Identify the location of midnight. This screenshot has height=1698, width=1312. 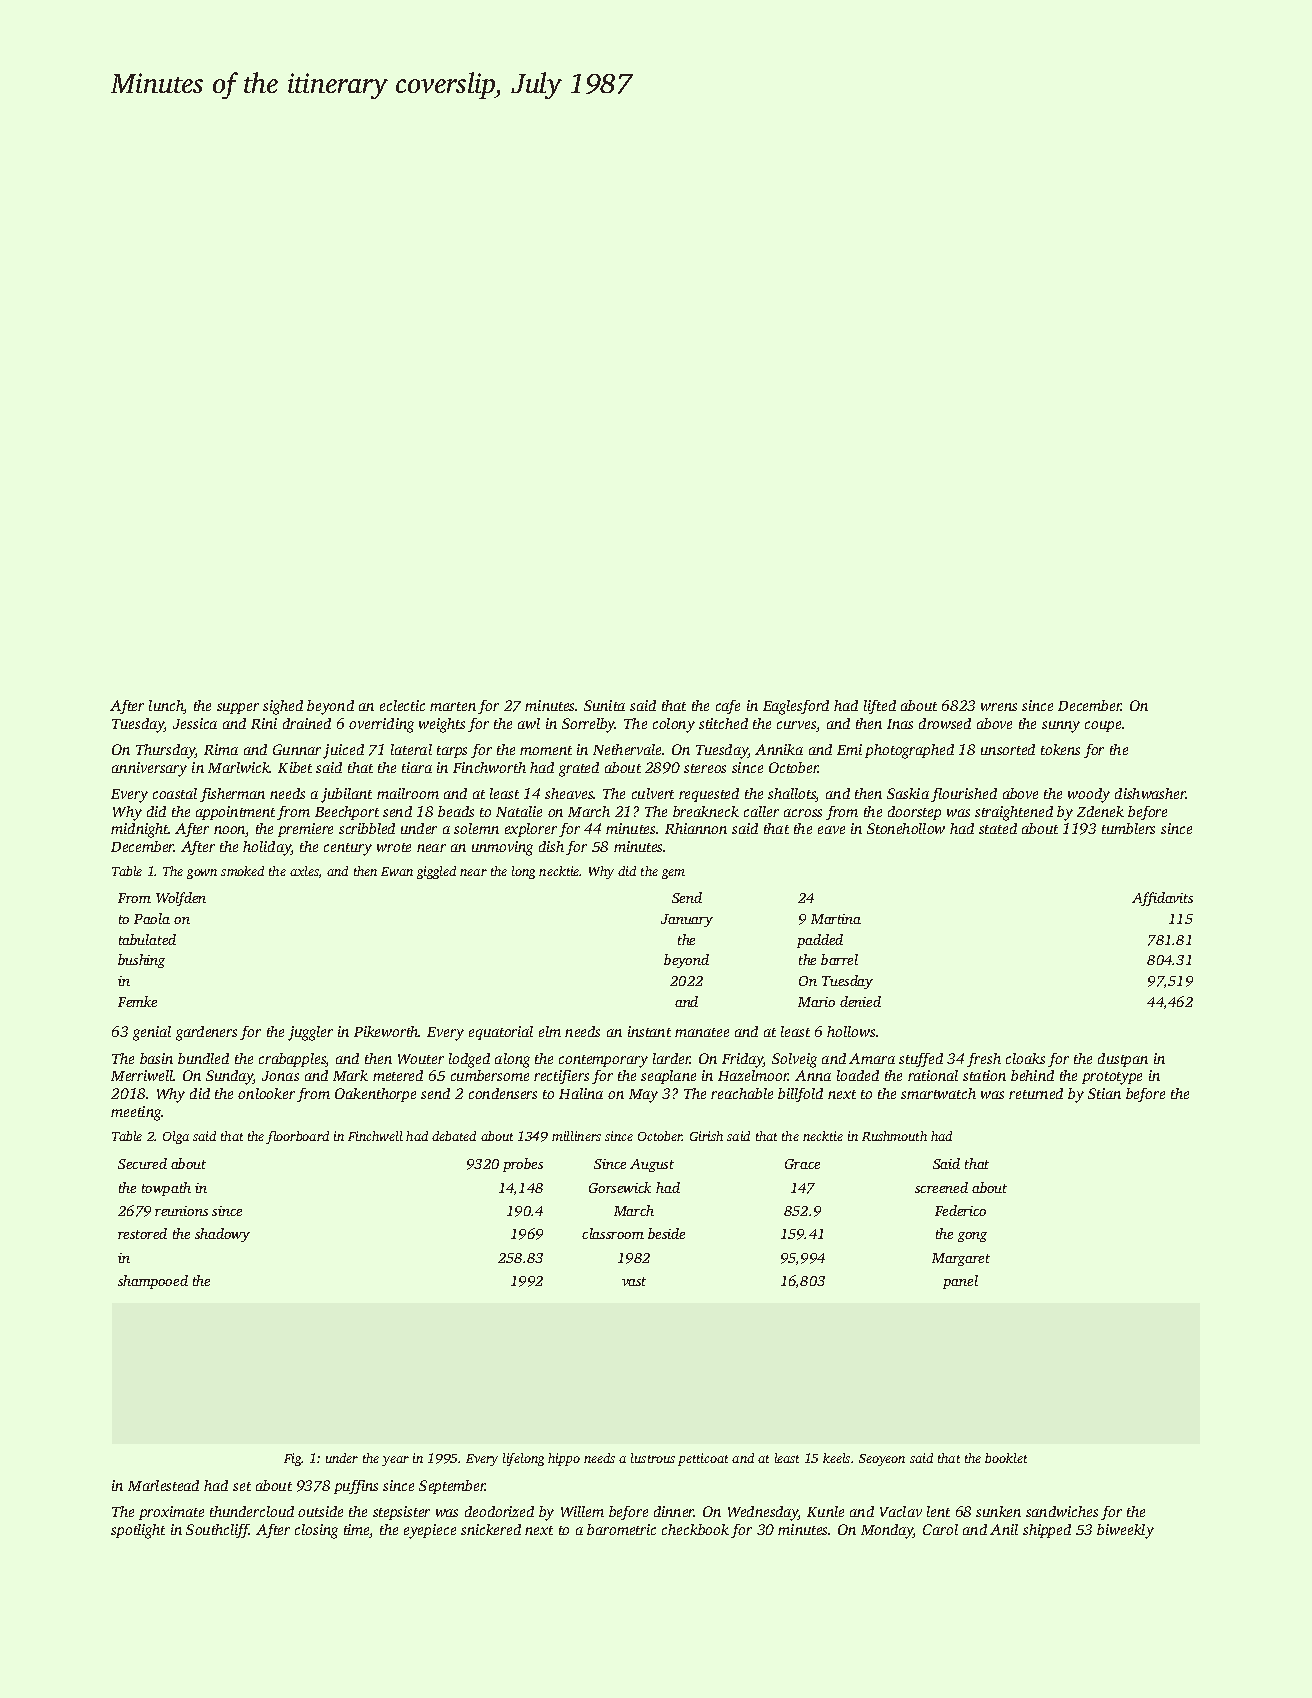
(140, 830).
